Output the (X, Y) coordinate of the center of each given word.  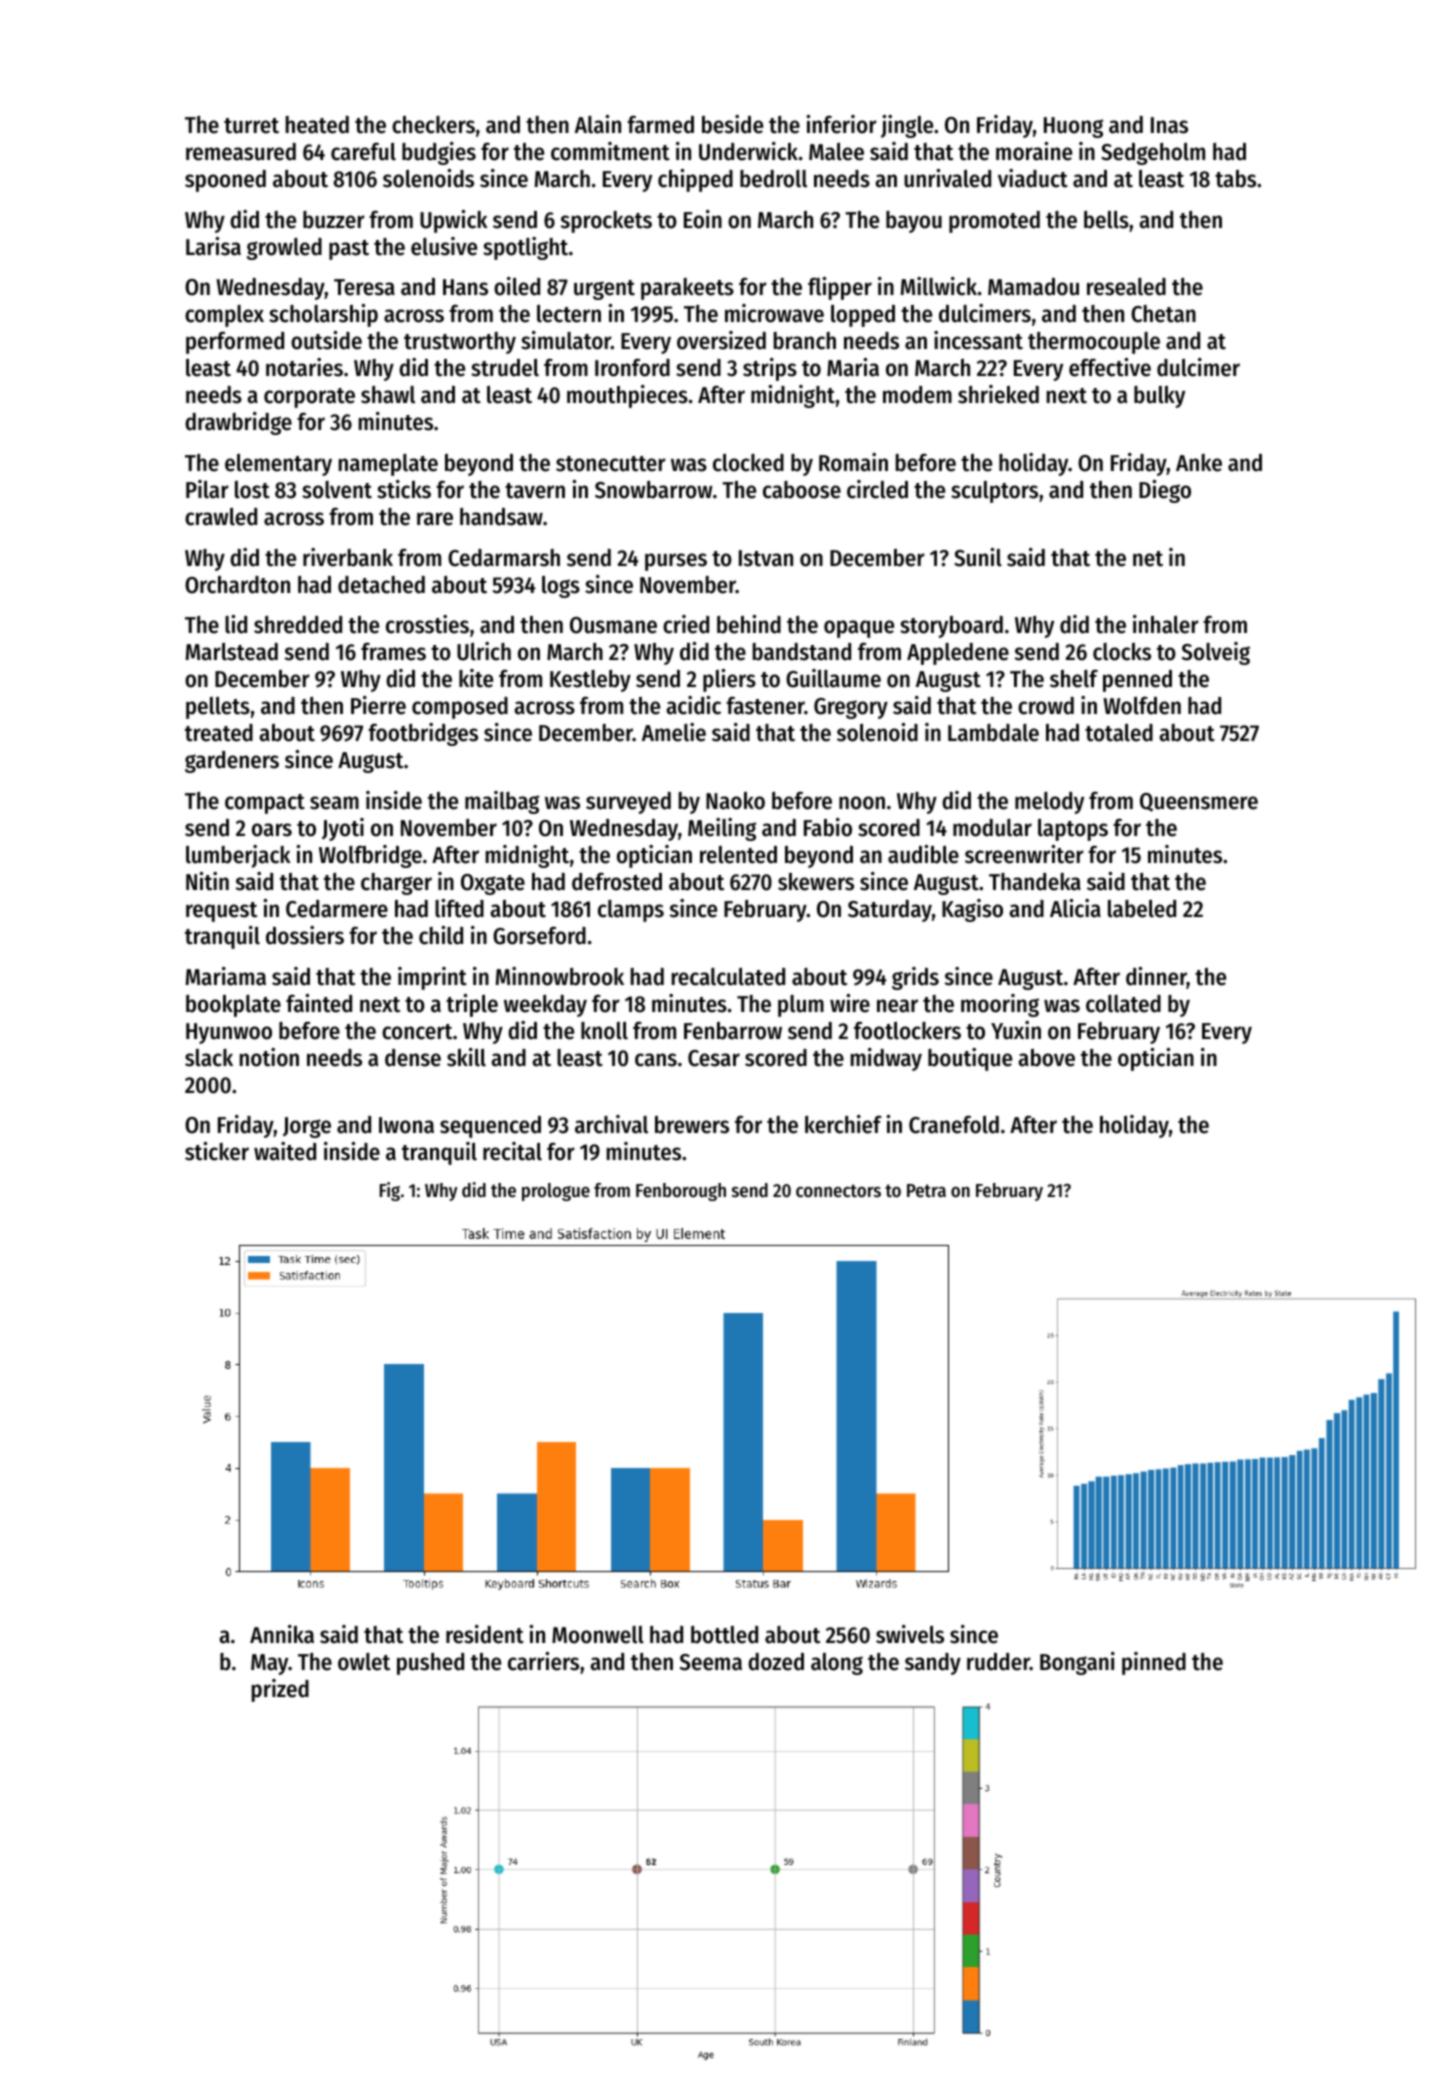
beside (732, 124)
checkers (433, 125)
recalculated (728, 977)
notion (269, 1057)
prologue (556, 1192)
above (1046, 1058)
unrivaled (947, 178)
